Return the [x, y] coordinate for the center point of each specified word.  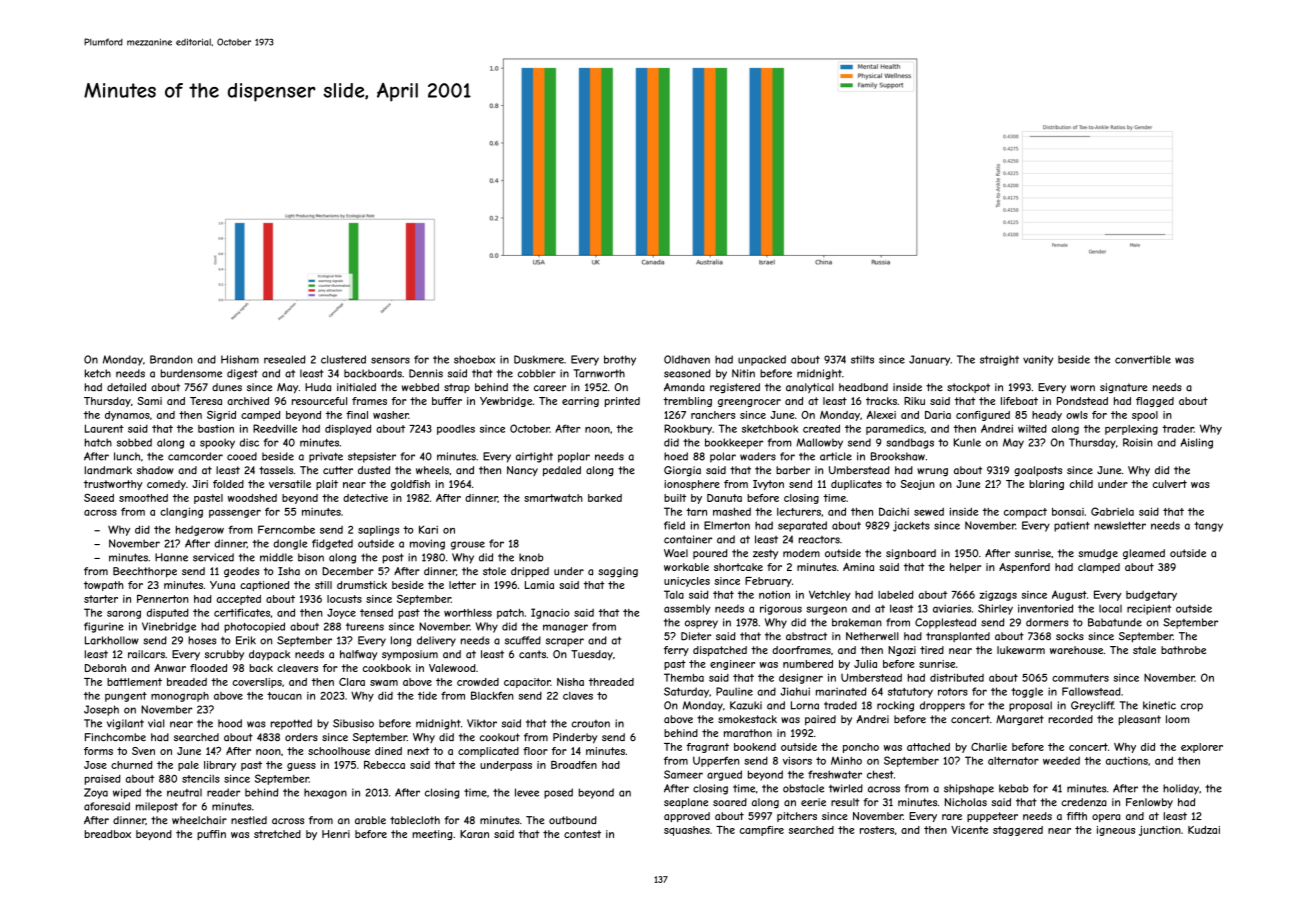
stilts [862, 359]
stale [1144, 650]
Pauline [734, 691]
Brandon [171, 359]
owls [1077, 415]
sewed [929, 511]
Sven [143, 751]
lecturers [799, 512]
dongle [290, 544]
